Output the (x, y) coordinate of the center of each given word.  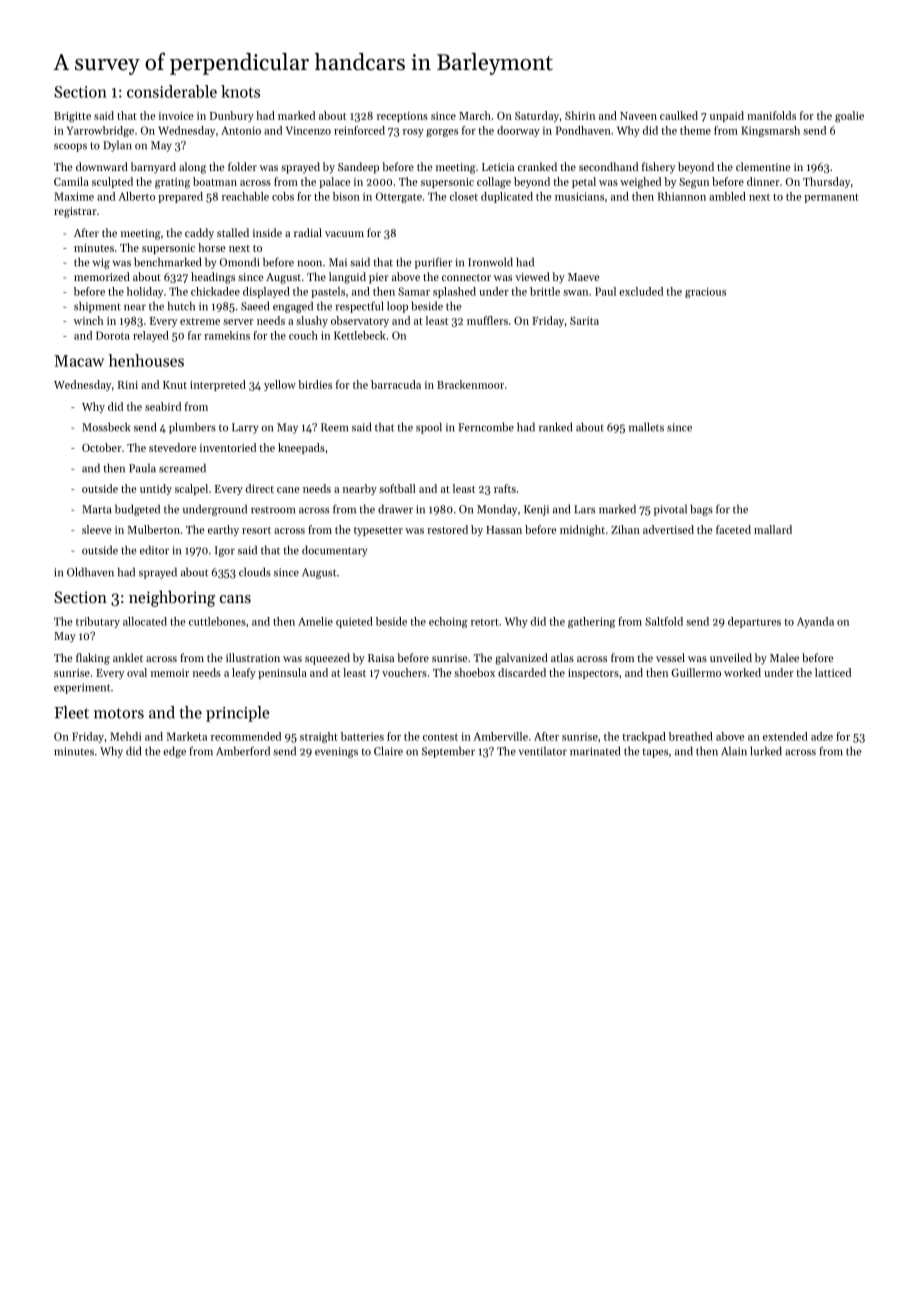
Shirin (580, 115)
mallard (773, 529)
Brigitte (72, 117)
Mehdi (125, 736)
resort (256, 530)
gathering (591, 622)
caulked (679, 115)
